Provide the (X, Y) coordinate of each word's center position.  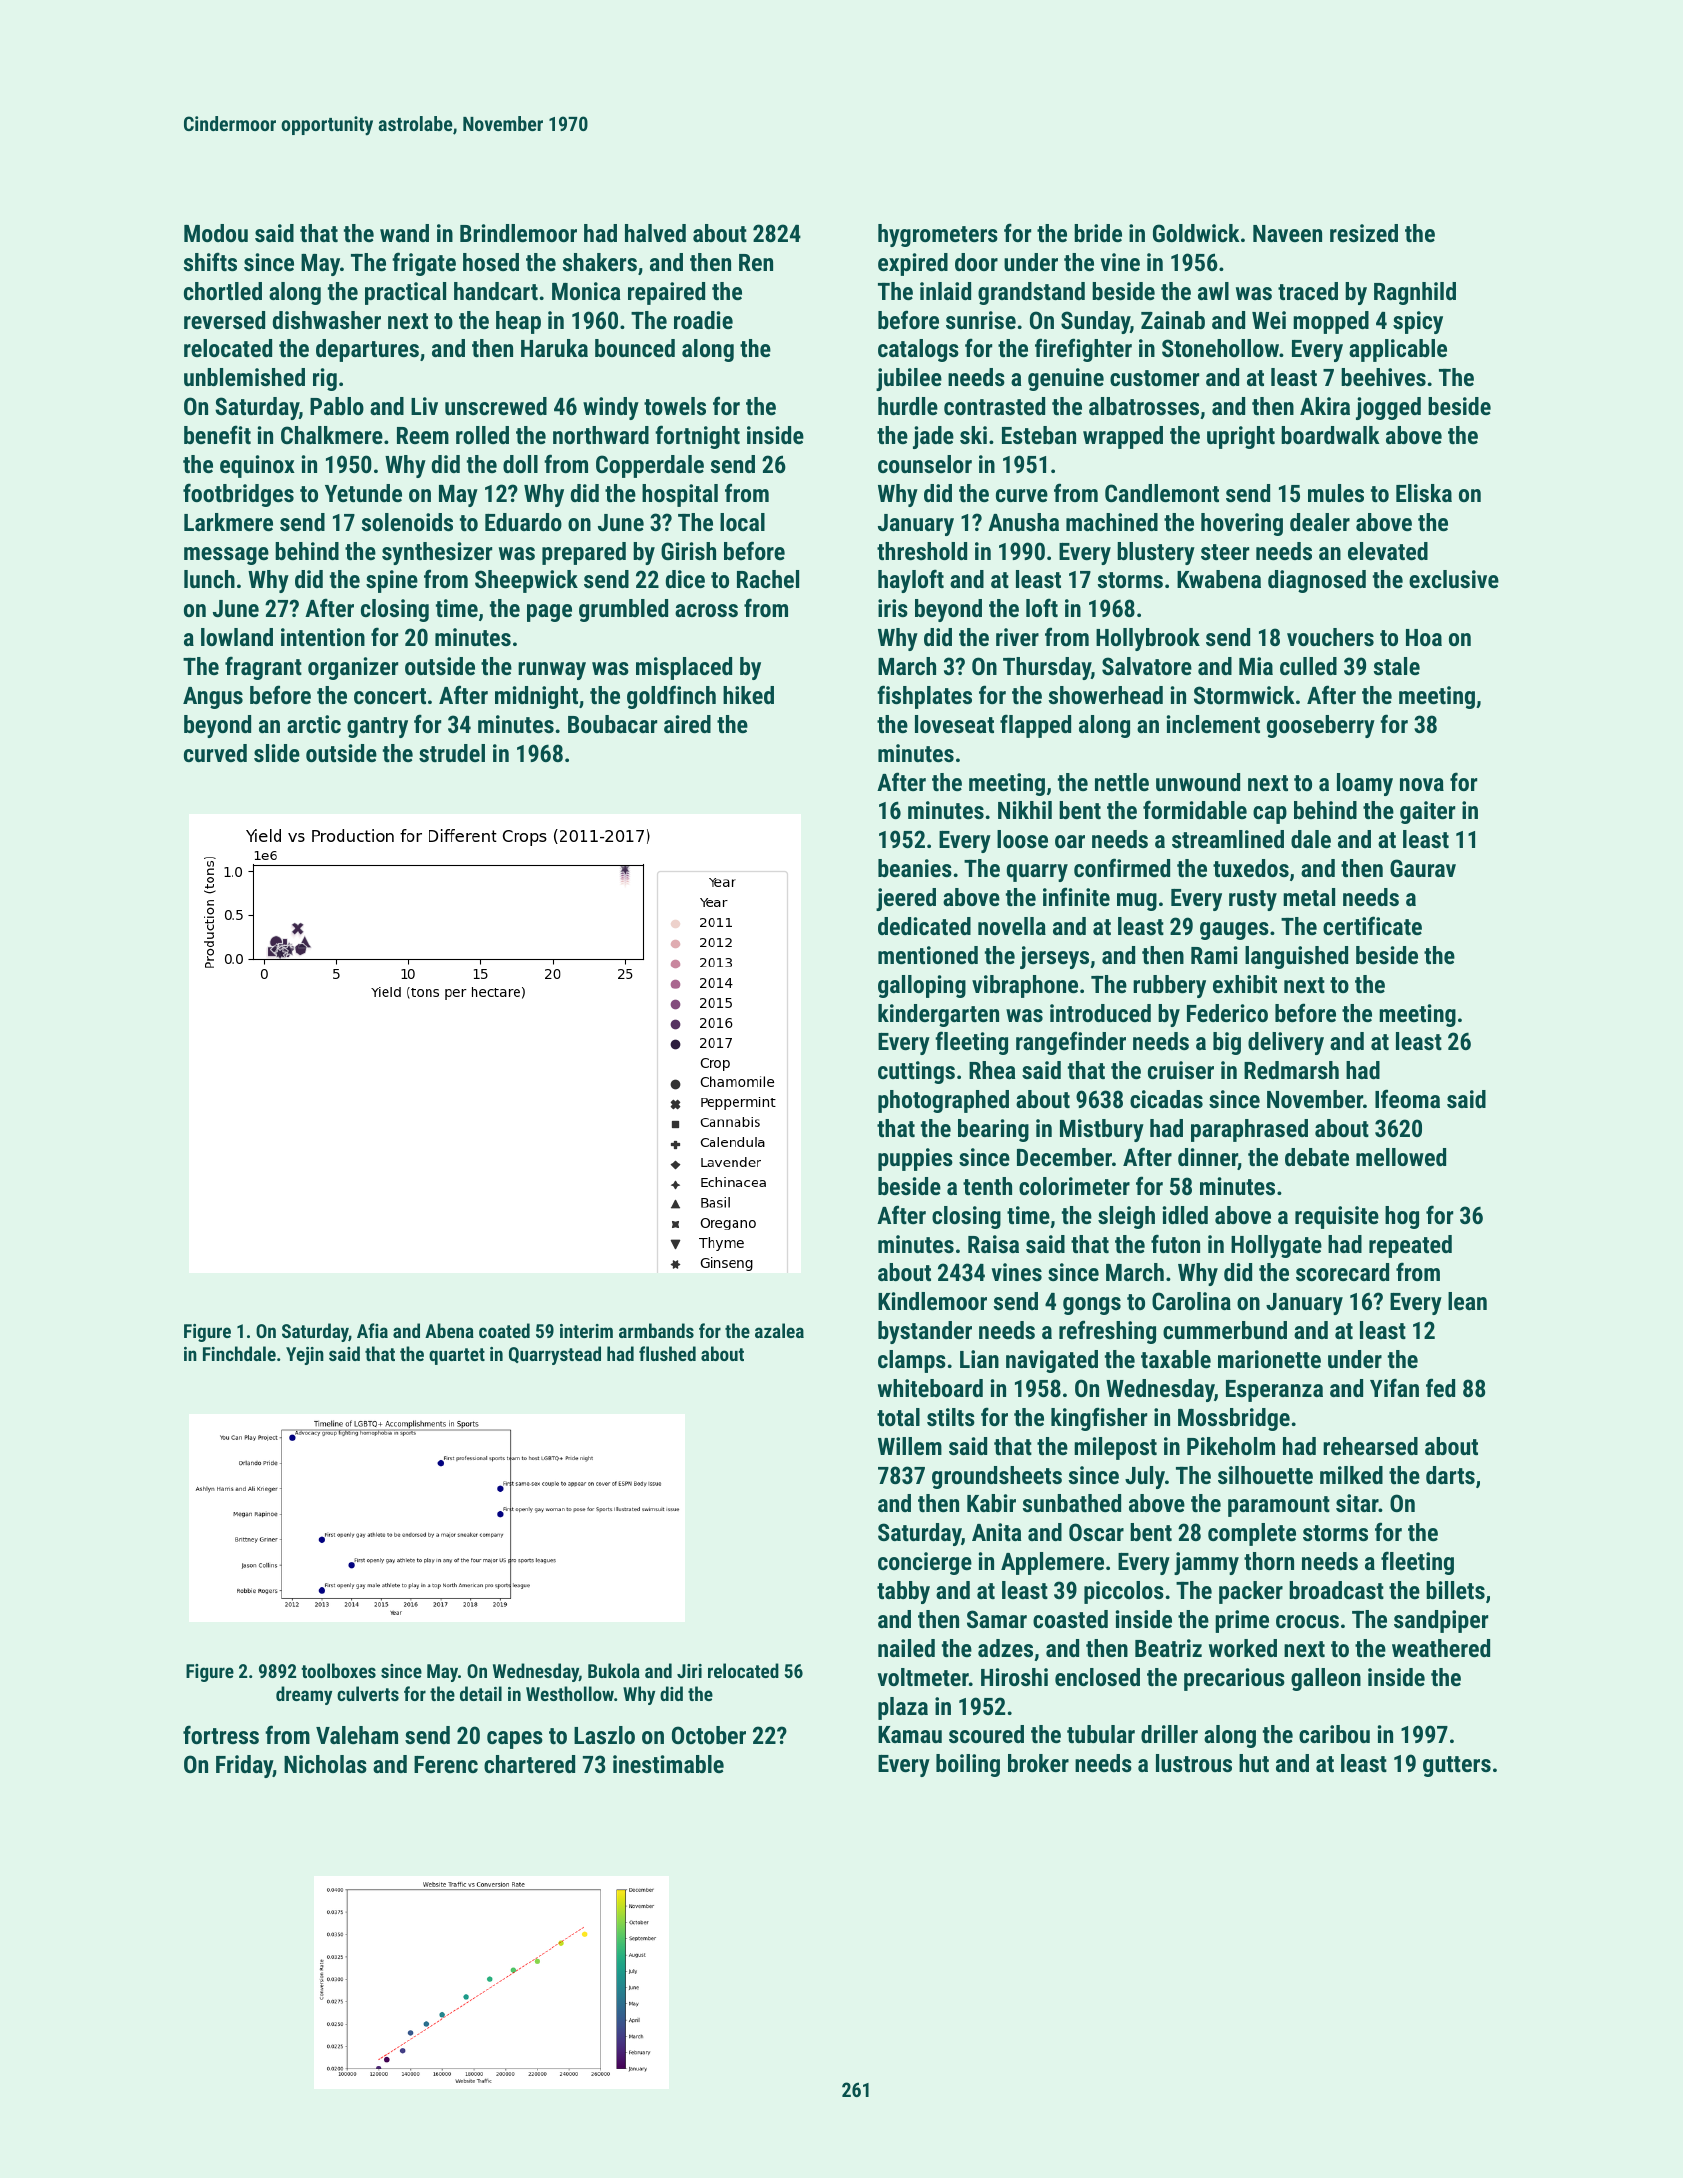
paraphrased (1249, 1130)
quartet (457, 1356)
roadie (703, 320)
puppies (915, 1159)
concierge (925, 1563)
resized (1364, 233)
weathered (1441, 1648)
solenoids (407, 522)
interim (586, 1331)
